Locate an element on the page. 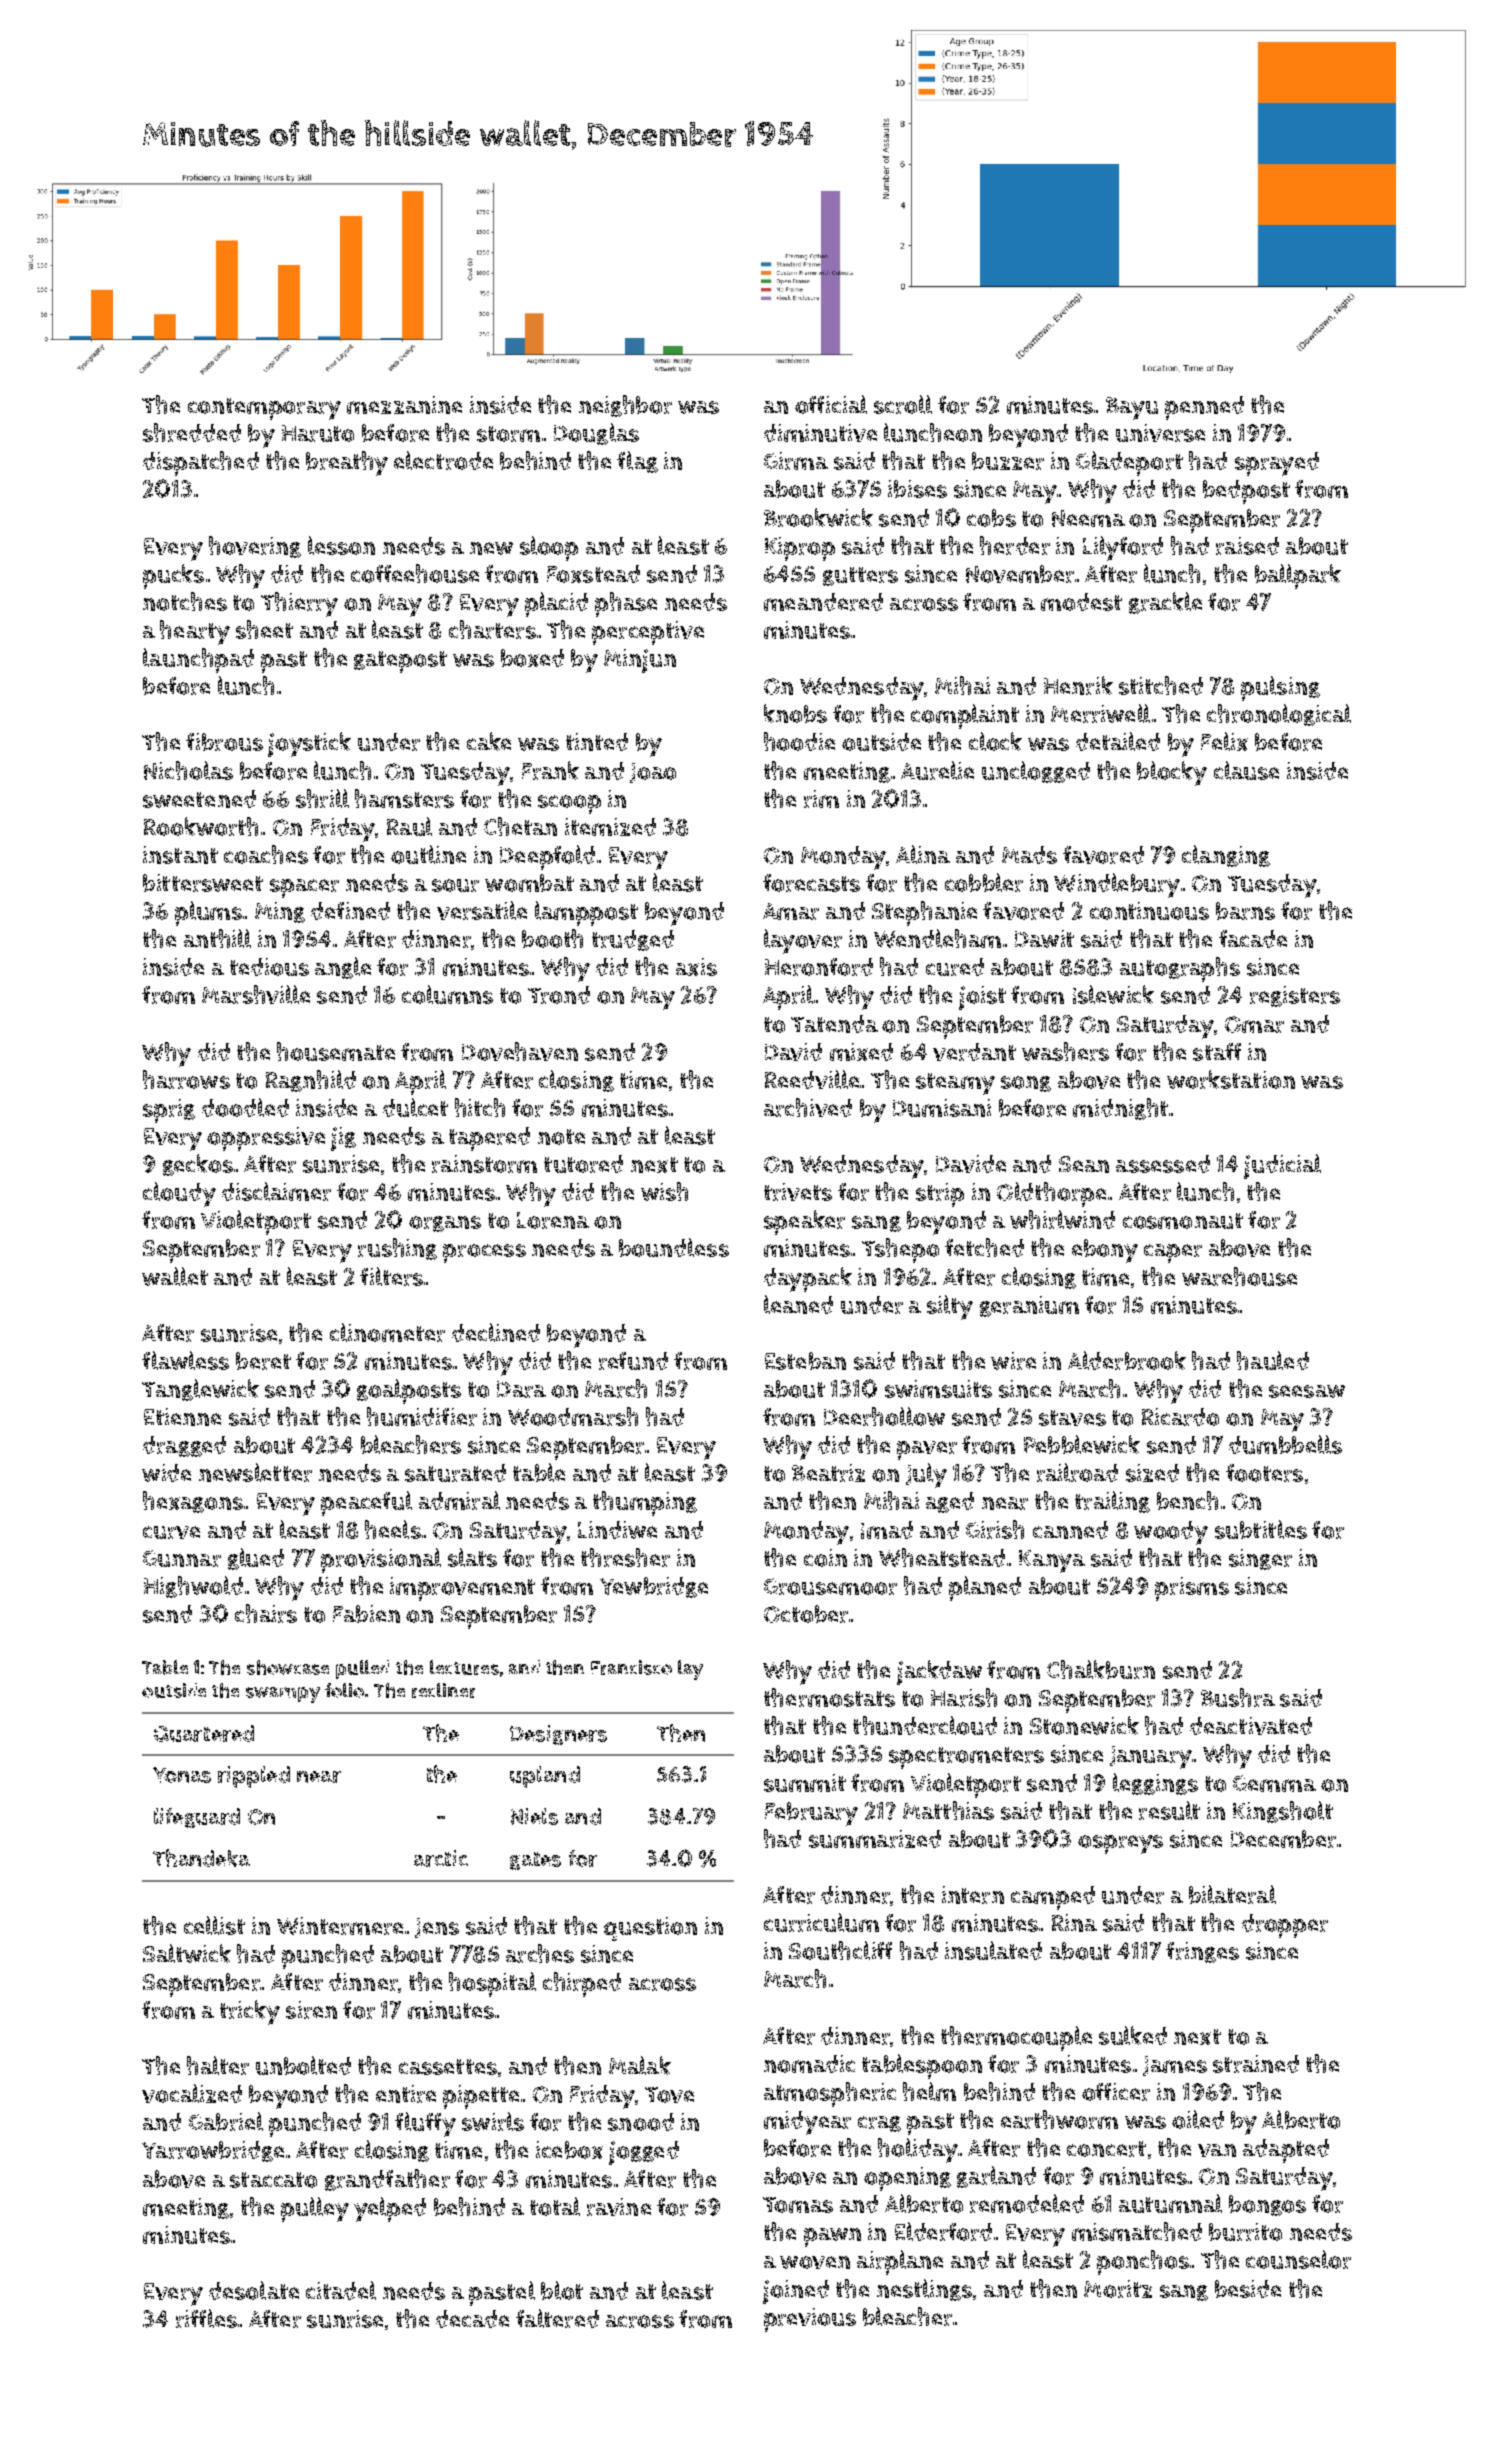 This page has height=2464, width=1496. harrows is located at coordinates (186, 1079).
